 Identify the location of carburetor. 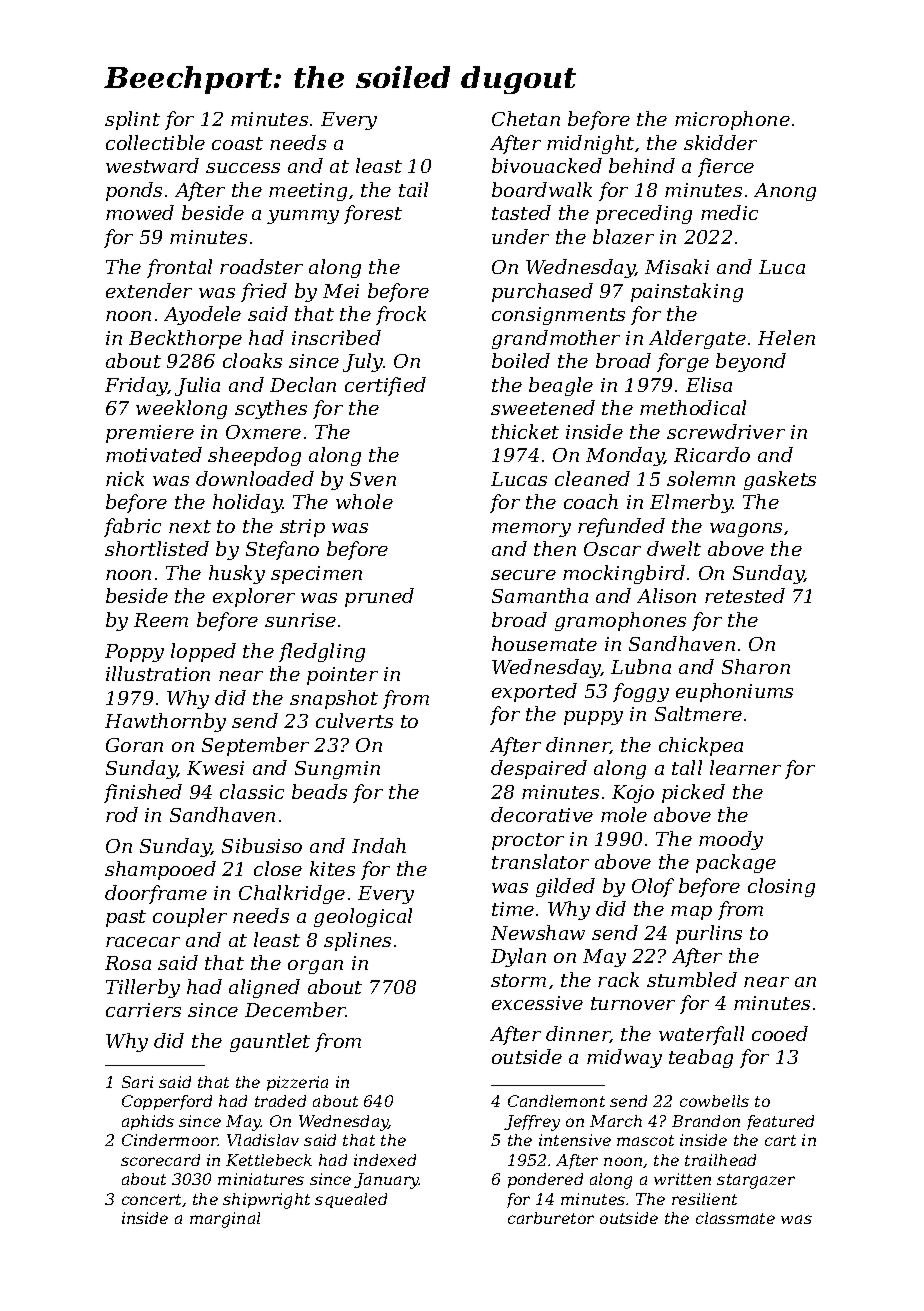
(551, 1218).
